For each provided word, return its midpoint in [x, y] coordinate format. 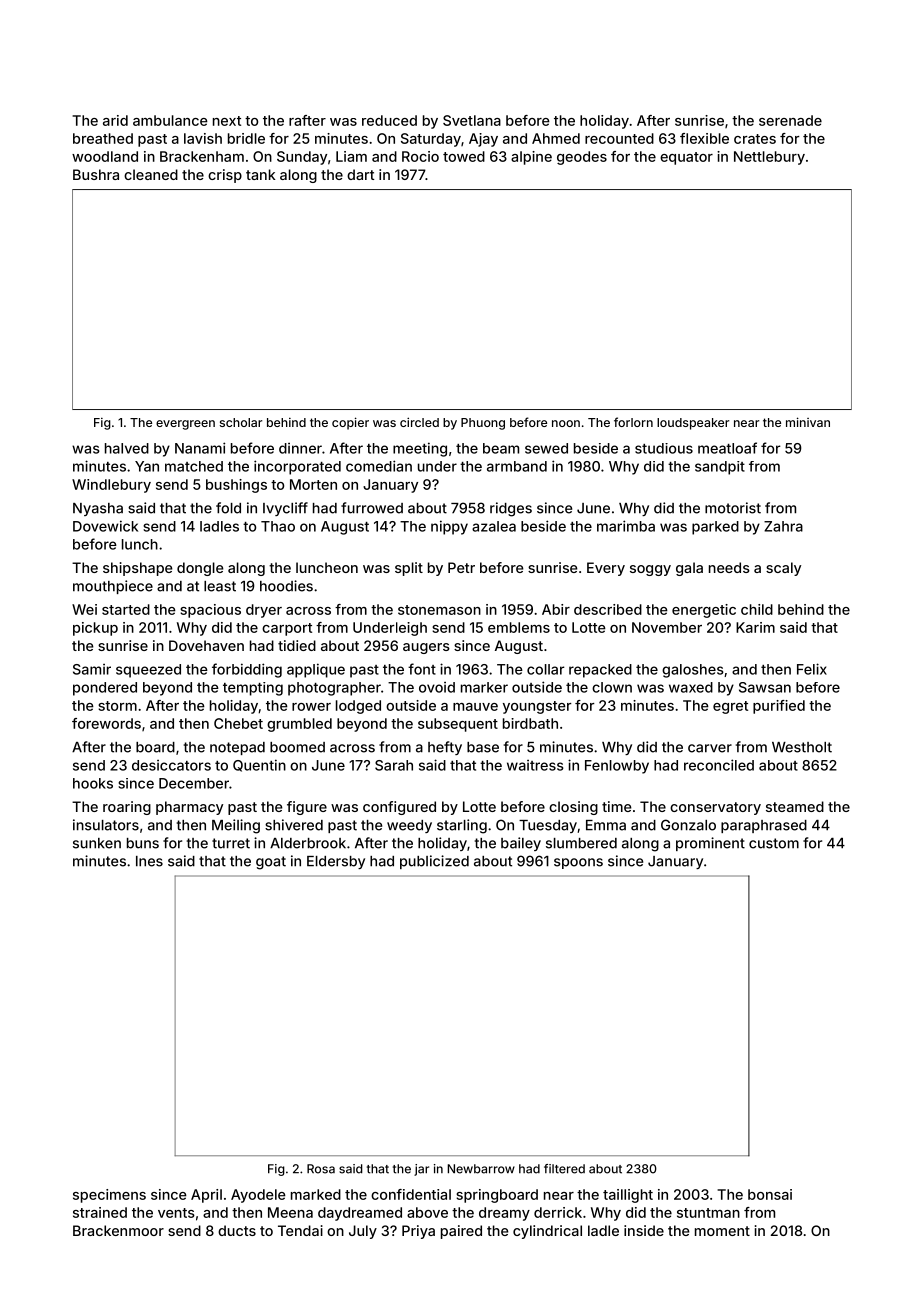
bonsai [770, 1194]
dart [361, 174]
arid [115, 120]
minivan [808, 422]
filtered [564, 1169]
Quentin [259, 765]
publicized [434, 862]
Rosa [321, 1169]
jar [421, 1170]
